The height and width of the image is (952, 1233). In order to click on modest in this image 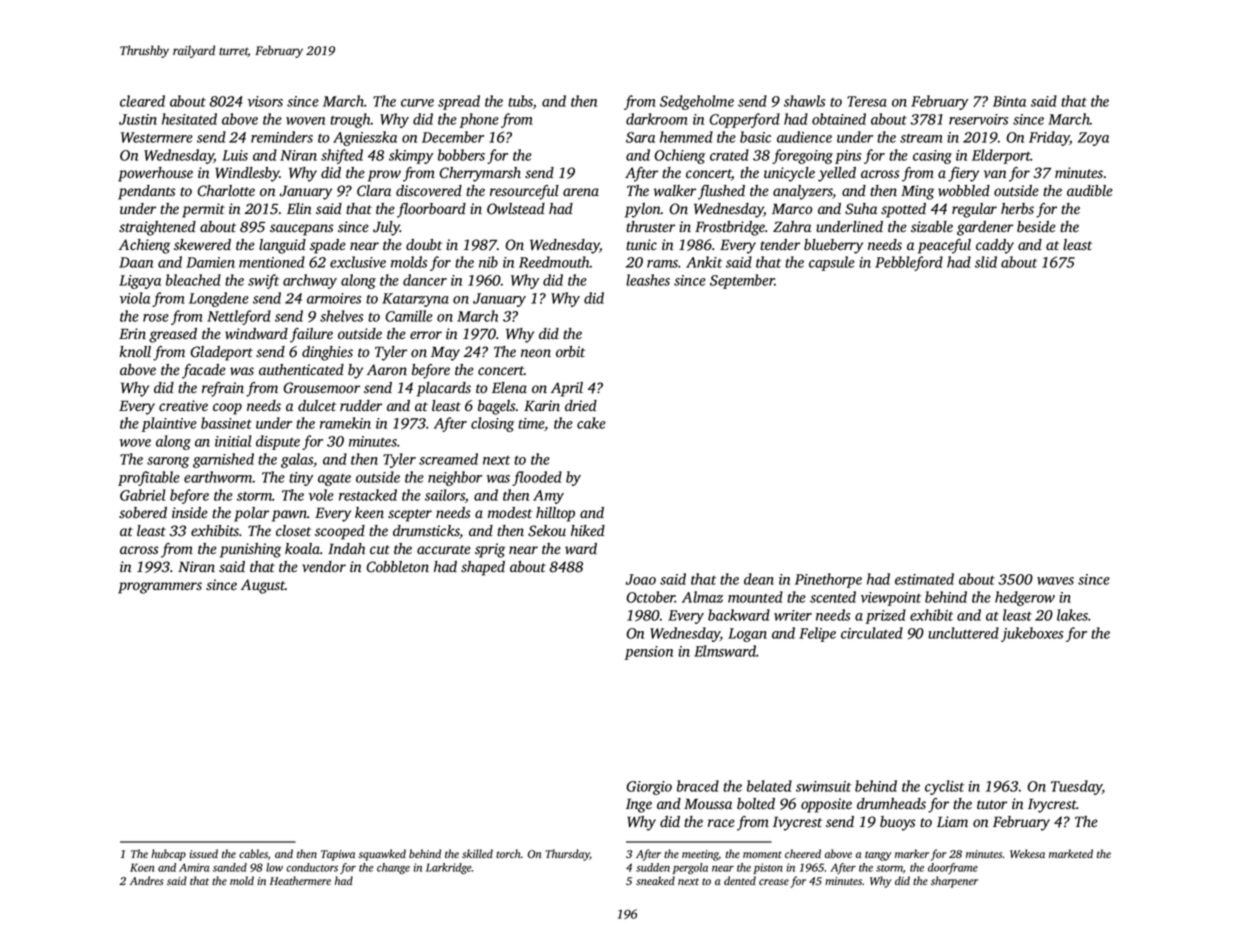, I will do `click(510, 513)`.
